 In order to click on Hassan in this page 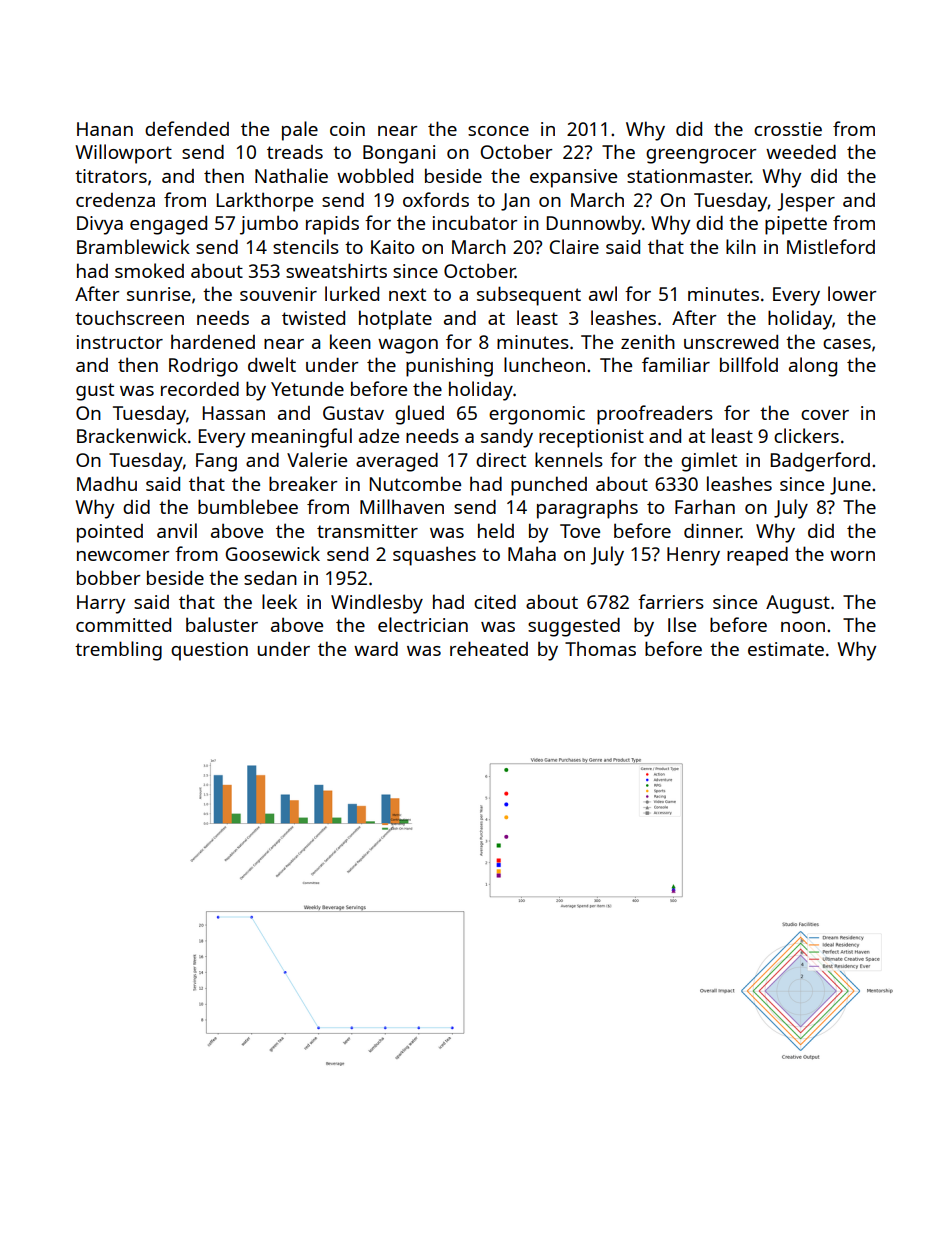, I will do `click(234, 413)`.
